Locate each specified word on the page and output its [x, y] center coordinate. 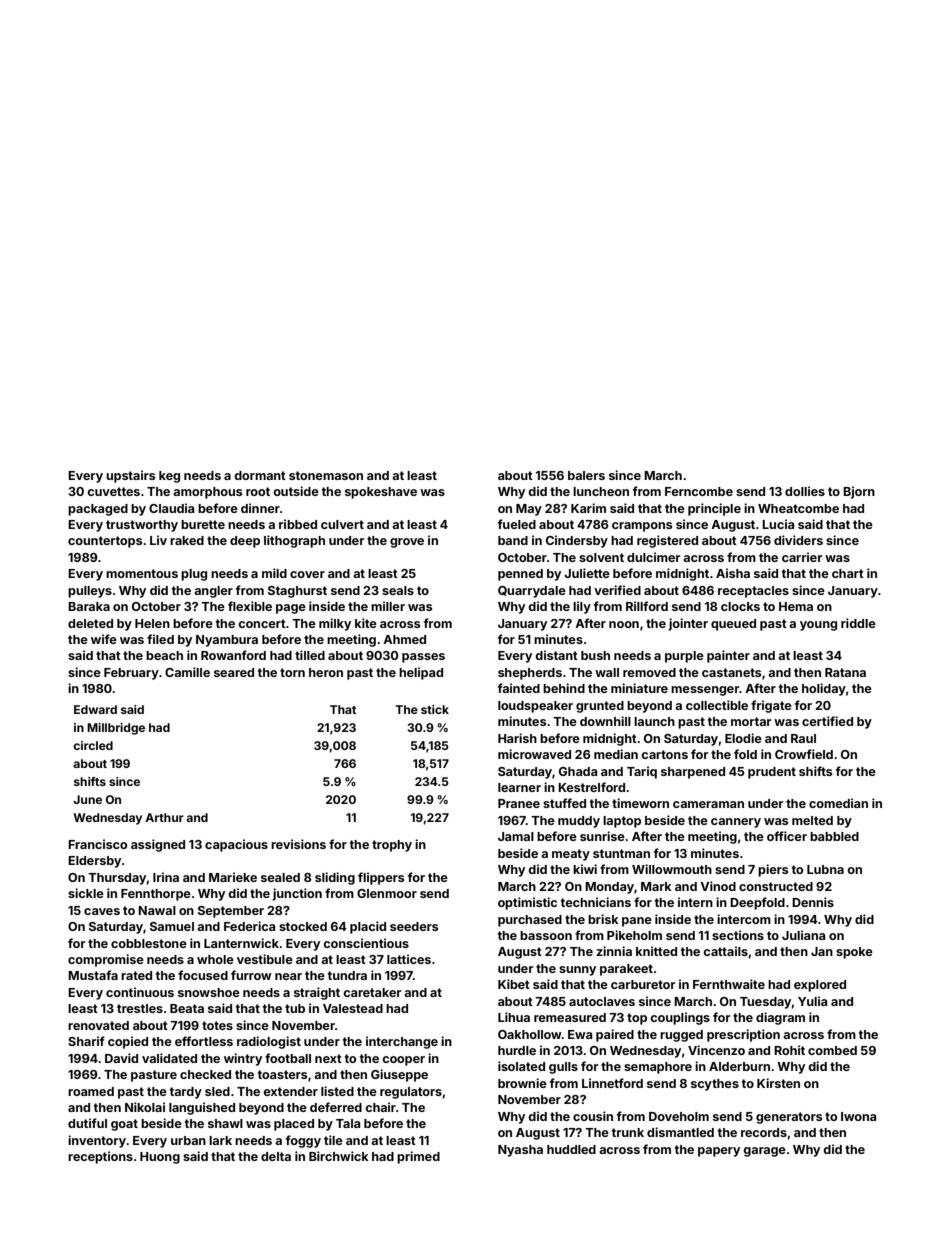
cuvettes [113, 491]
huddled [571, 1149]
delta [276, 1156]
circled [93, 745]
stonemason [326, 475]
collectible [717, 705]
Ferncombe [699, 491]
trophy [392, 846]
